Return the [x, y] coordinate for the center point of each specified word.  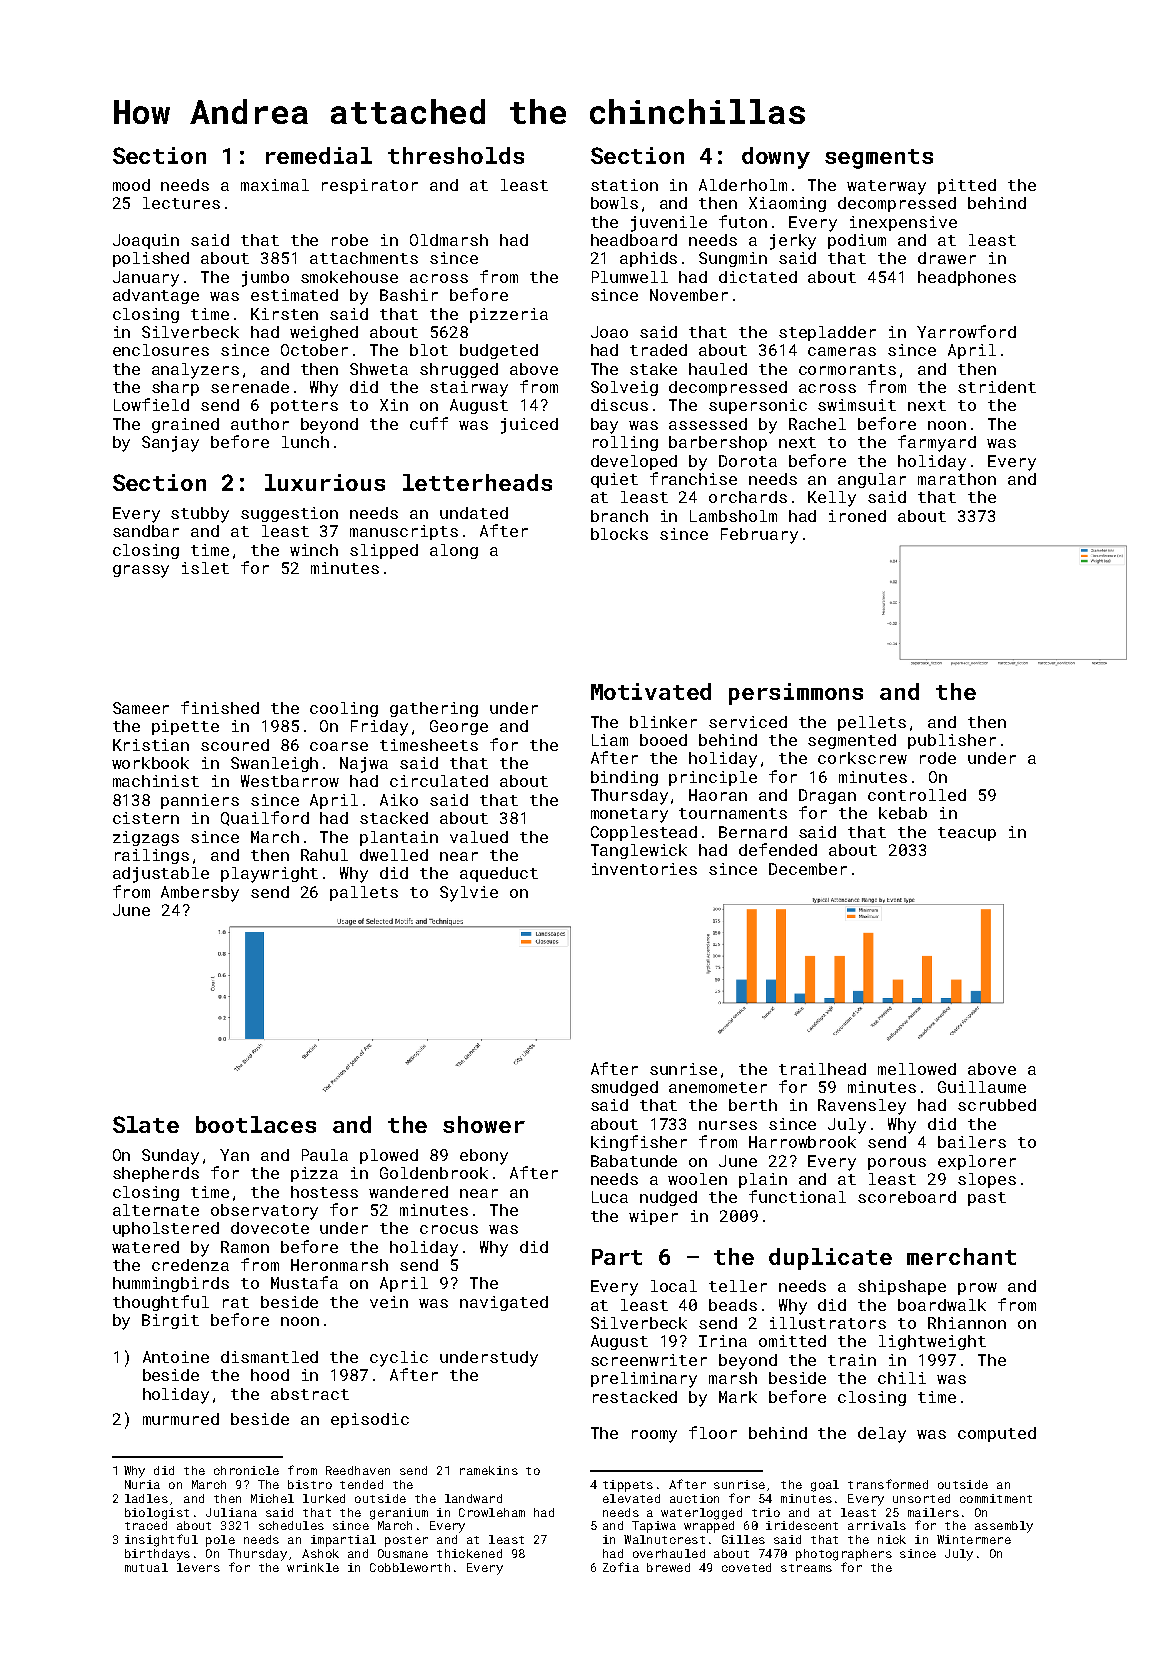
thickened [469, 1553]
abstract [310, 1394]
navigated [504, 1303]
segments [879, 159]
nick [892, 1539]
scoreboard [907, 1197]
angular [872, 480]
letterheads [477, 482]
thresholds [456, 155]
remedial [319, 155]
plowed [389, 1156]
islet [205, 568]
